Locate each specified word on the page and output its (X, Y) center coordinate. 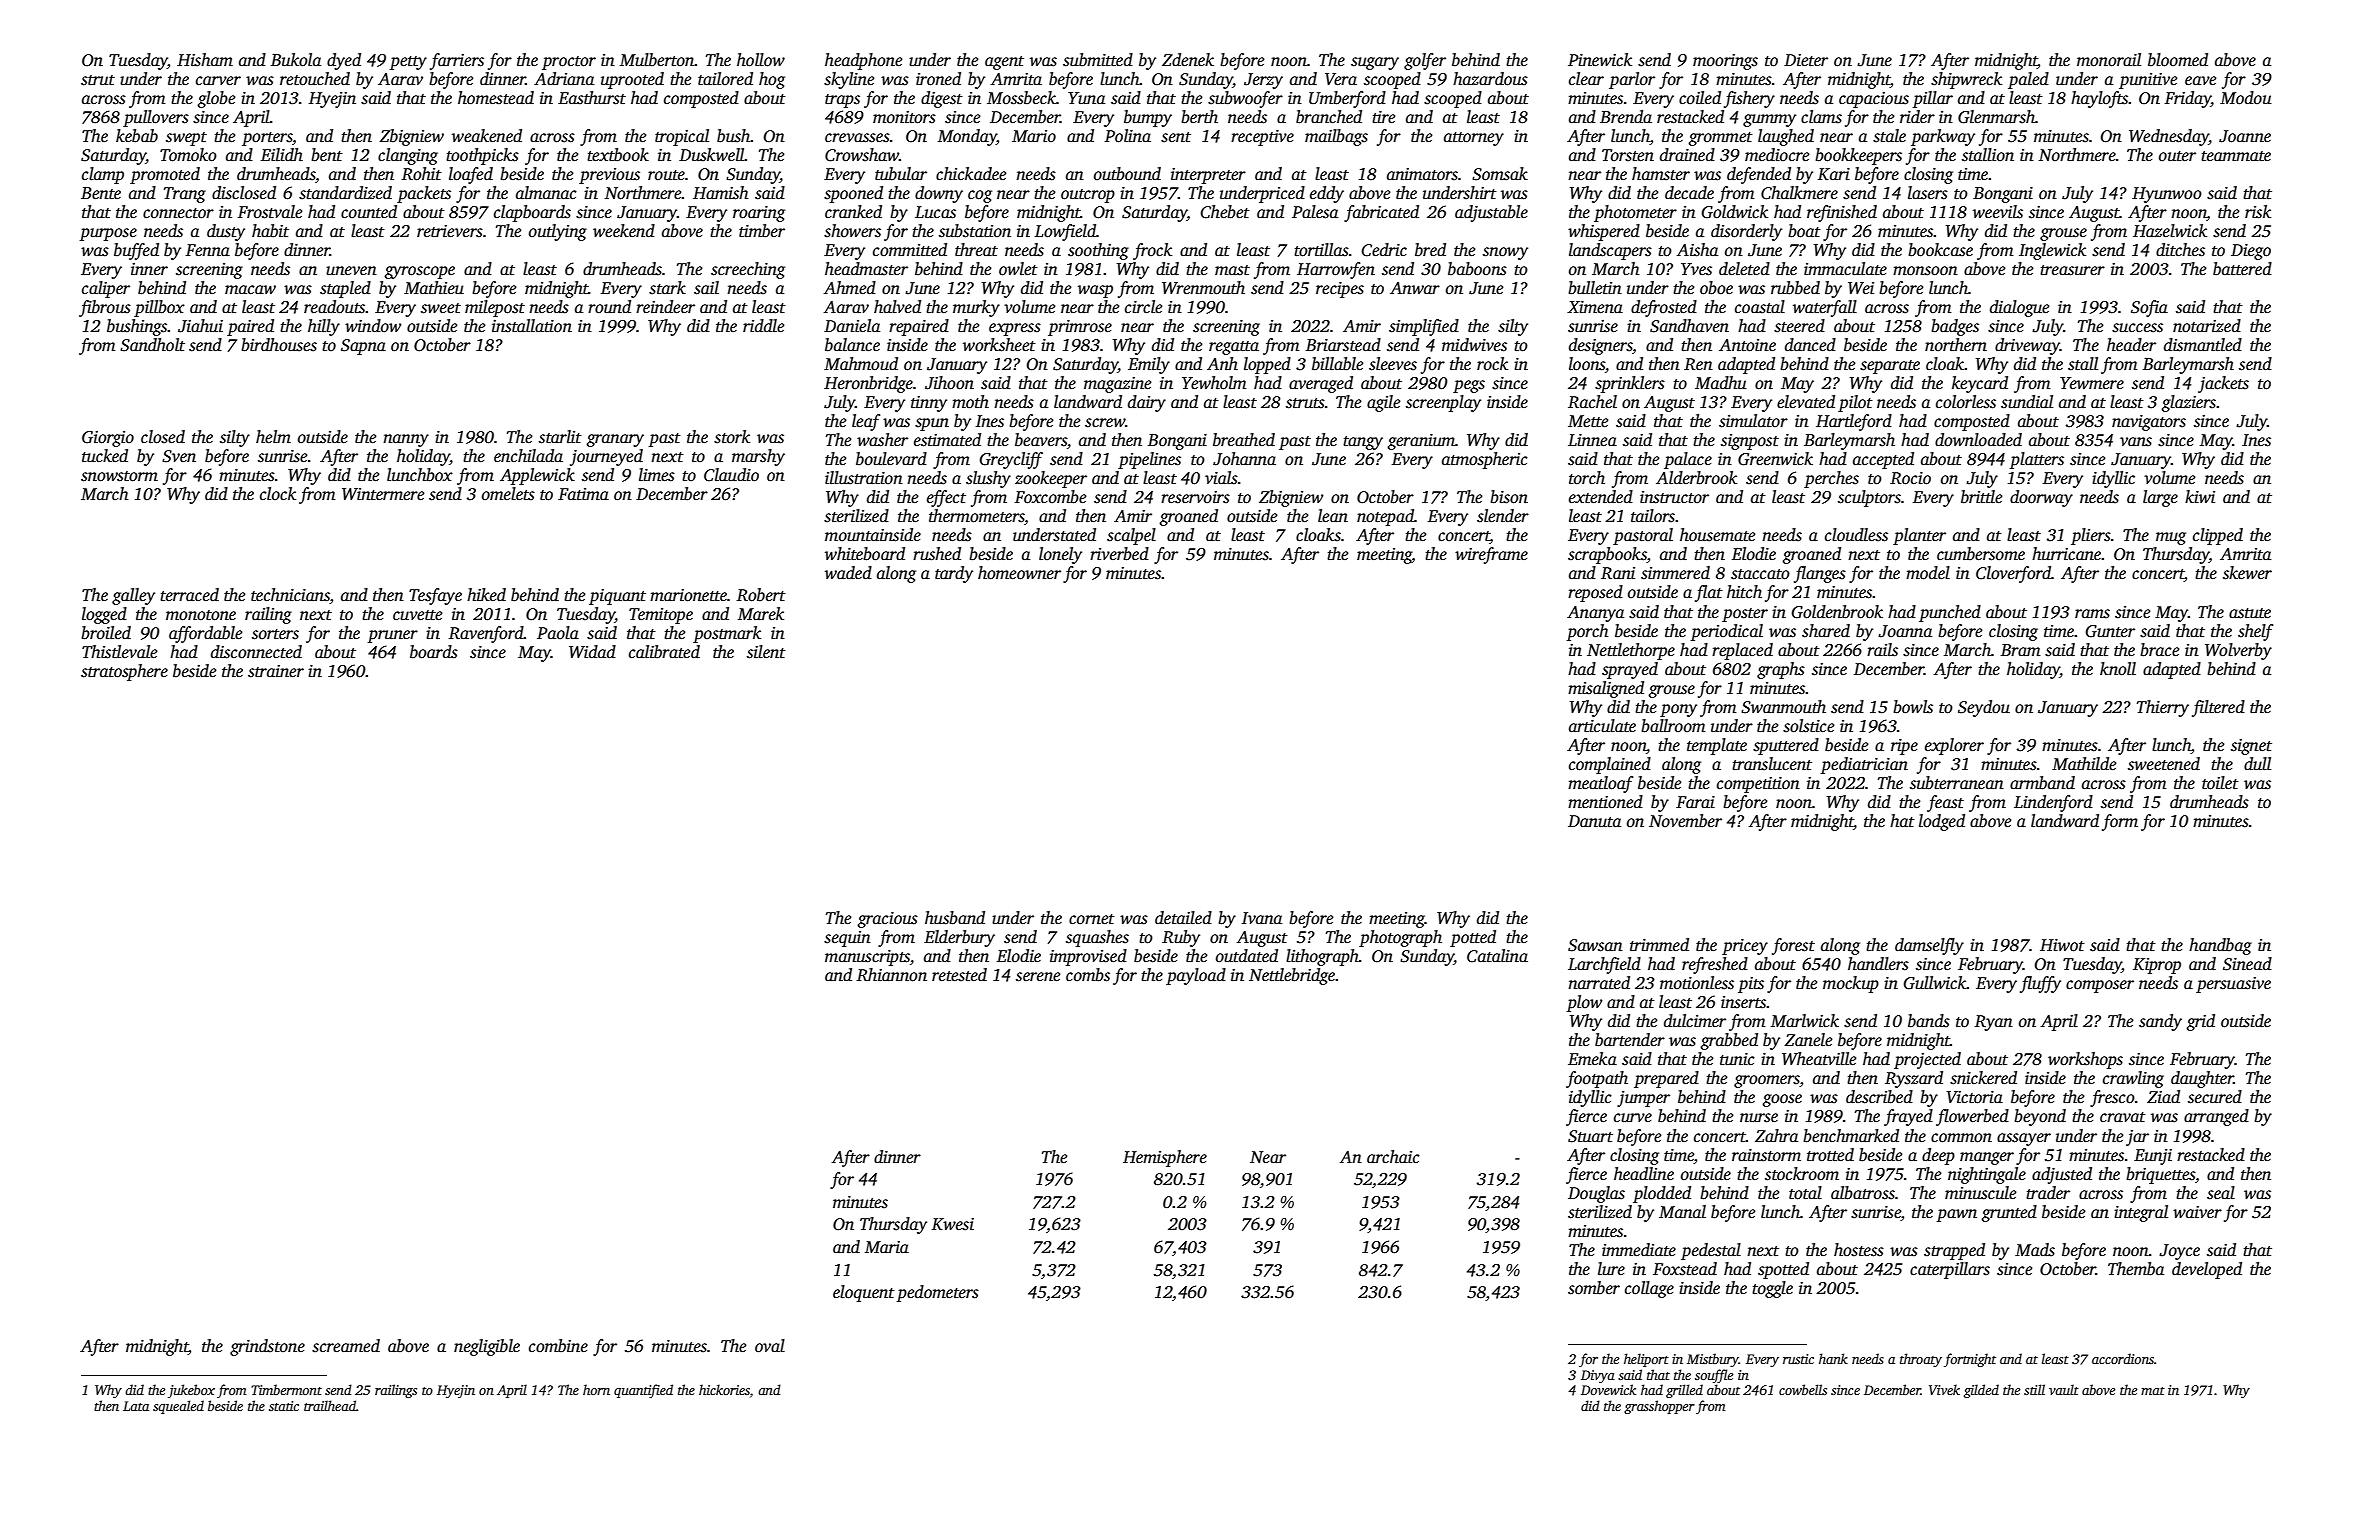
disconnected (256, 652)
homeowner (1019, 573)
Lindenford (2053, 803)
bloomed (2178, 60)
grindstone (267, 1347)
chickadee (971, 174)
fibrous (105, 308)
